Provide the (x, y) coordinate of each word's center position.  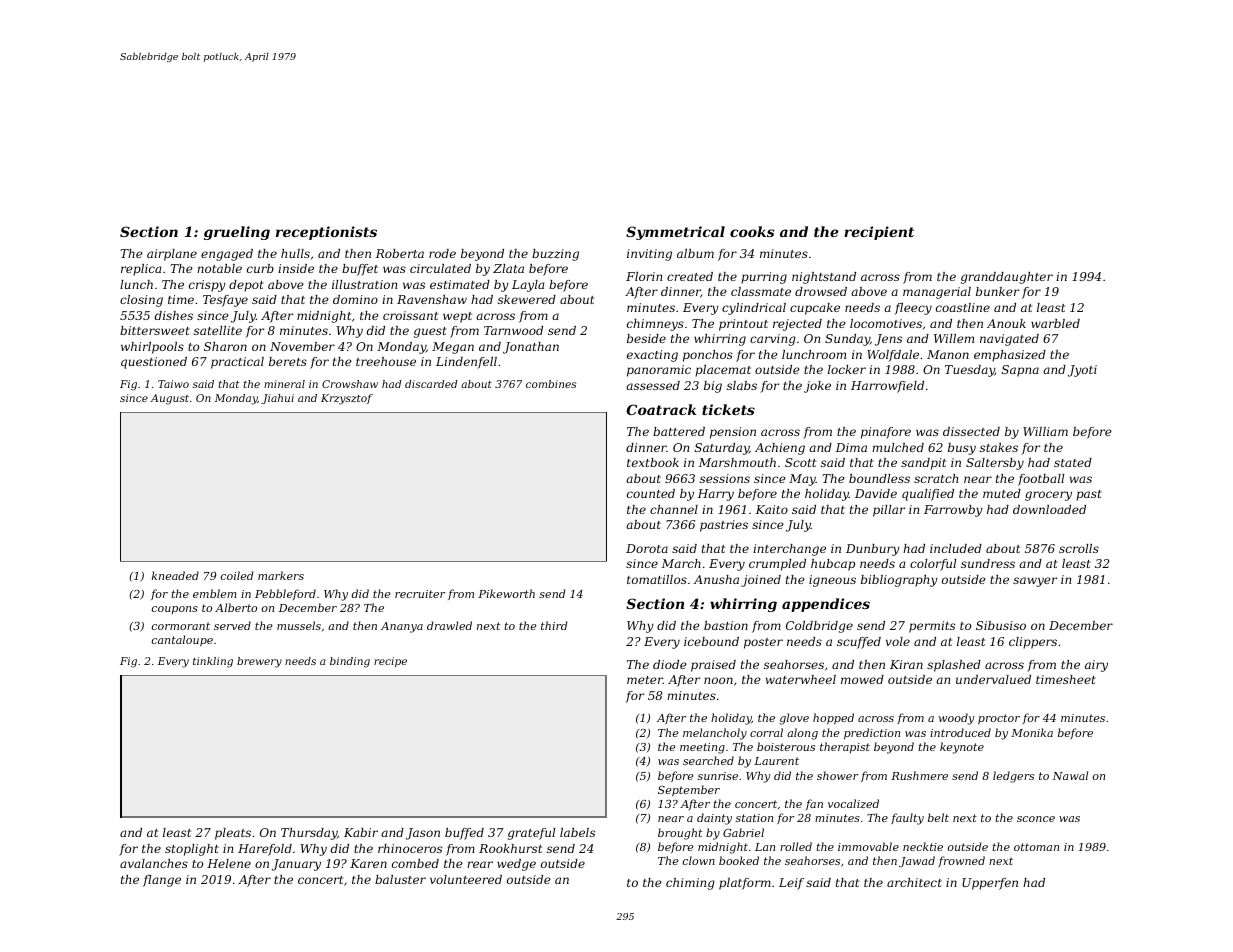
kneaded (175, 575)
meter (645, 680)
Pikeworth (506, 593)
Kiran (906, 664)
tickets (728, 409)
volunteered (466, 879)
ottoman (1036, 847)
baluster (400, 879)
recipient (879, 233)
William (1045, 431)
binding (350, 662)
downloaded (1049, 509)
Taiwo (173, 384)
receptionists (326, 233)
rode (442, 253)
